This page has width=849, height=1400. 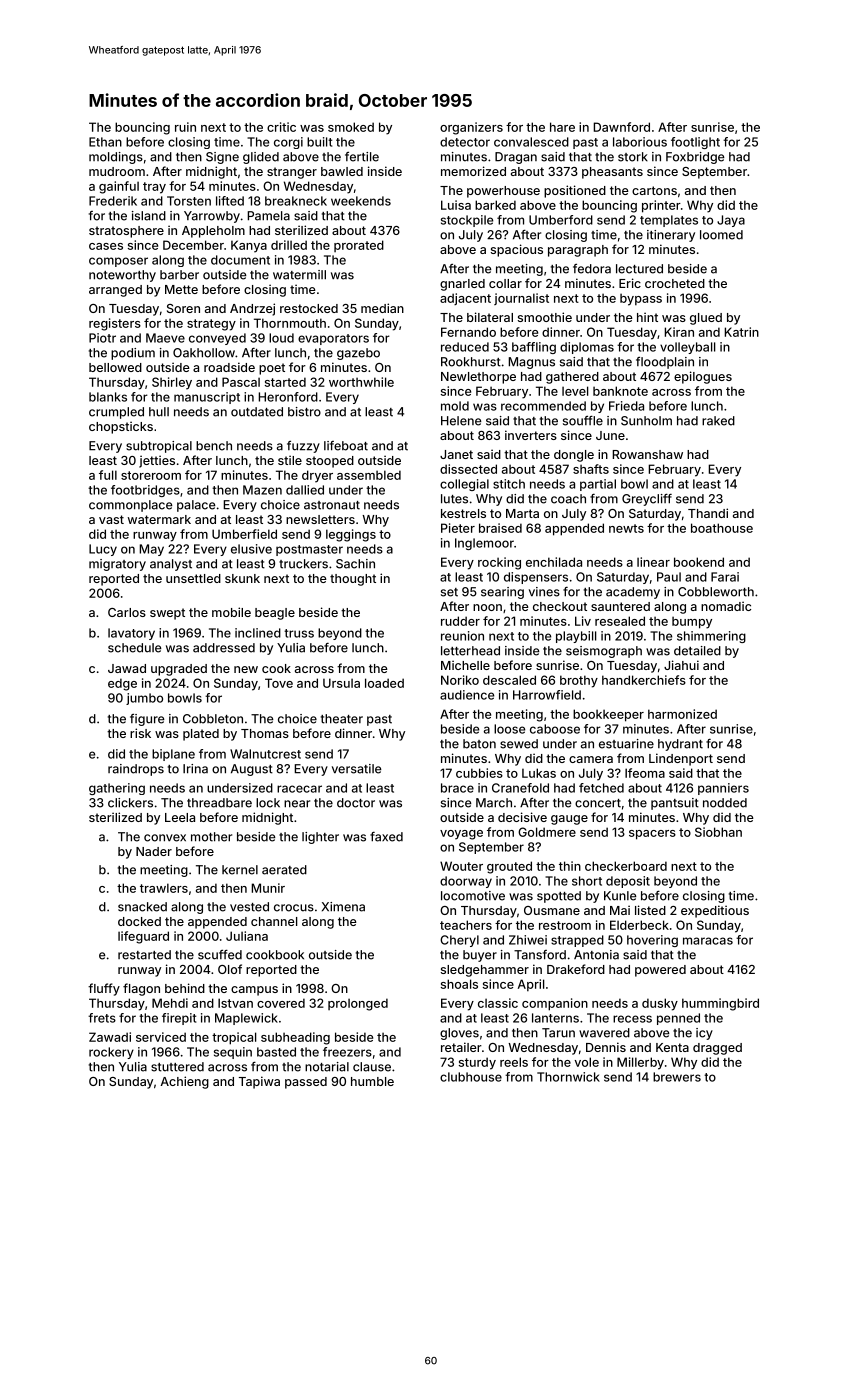 What do you see at coordinates (386, 837) in the page?
I see `faxed` at bounding box center [386, 837].
